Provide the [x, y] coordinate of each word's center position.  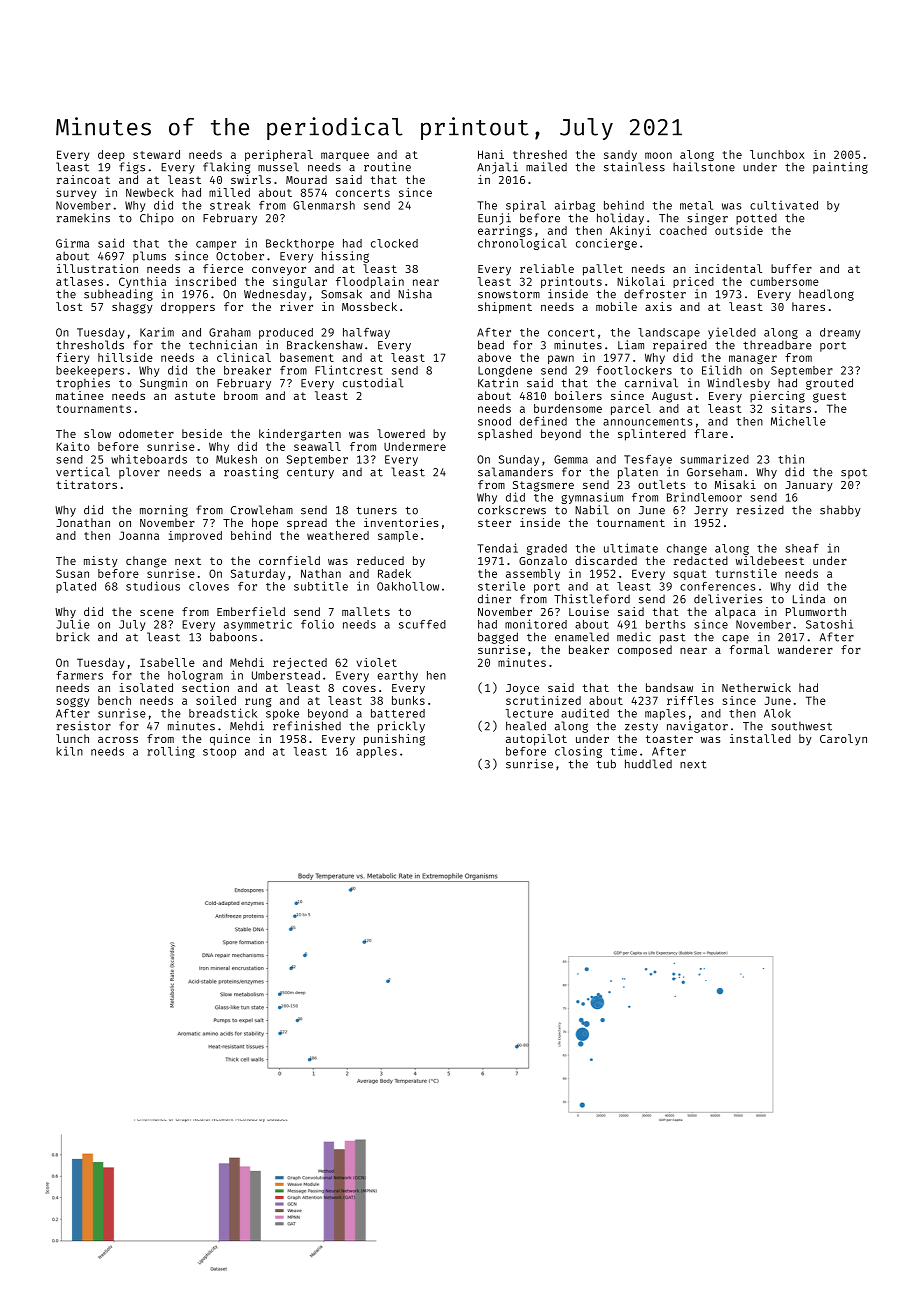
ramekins [83, 218]
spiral [526, 206]
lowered [401, 433]
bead [491, 345]
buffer [791, 268]
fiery [72, 358]
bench [114, 700]
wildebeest [770, 560]
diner [494, 599]
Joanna [139, 535]
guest [829, 397]
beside [202, 433]
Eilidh [722, 370]
